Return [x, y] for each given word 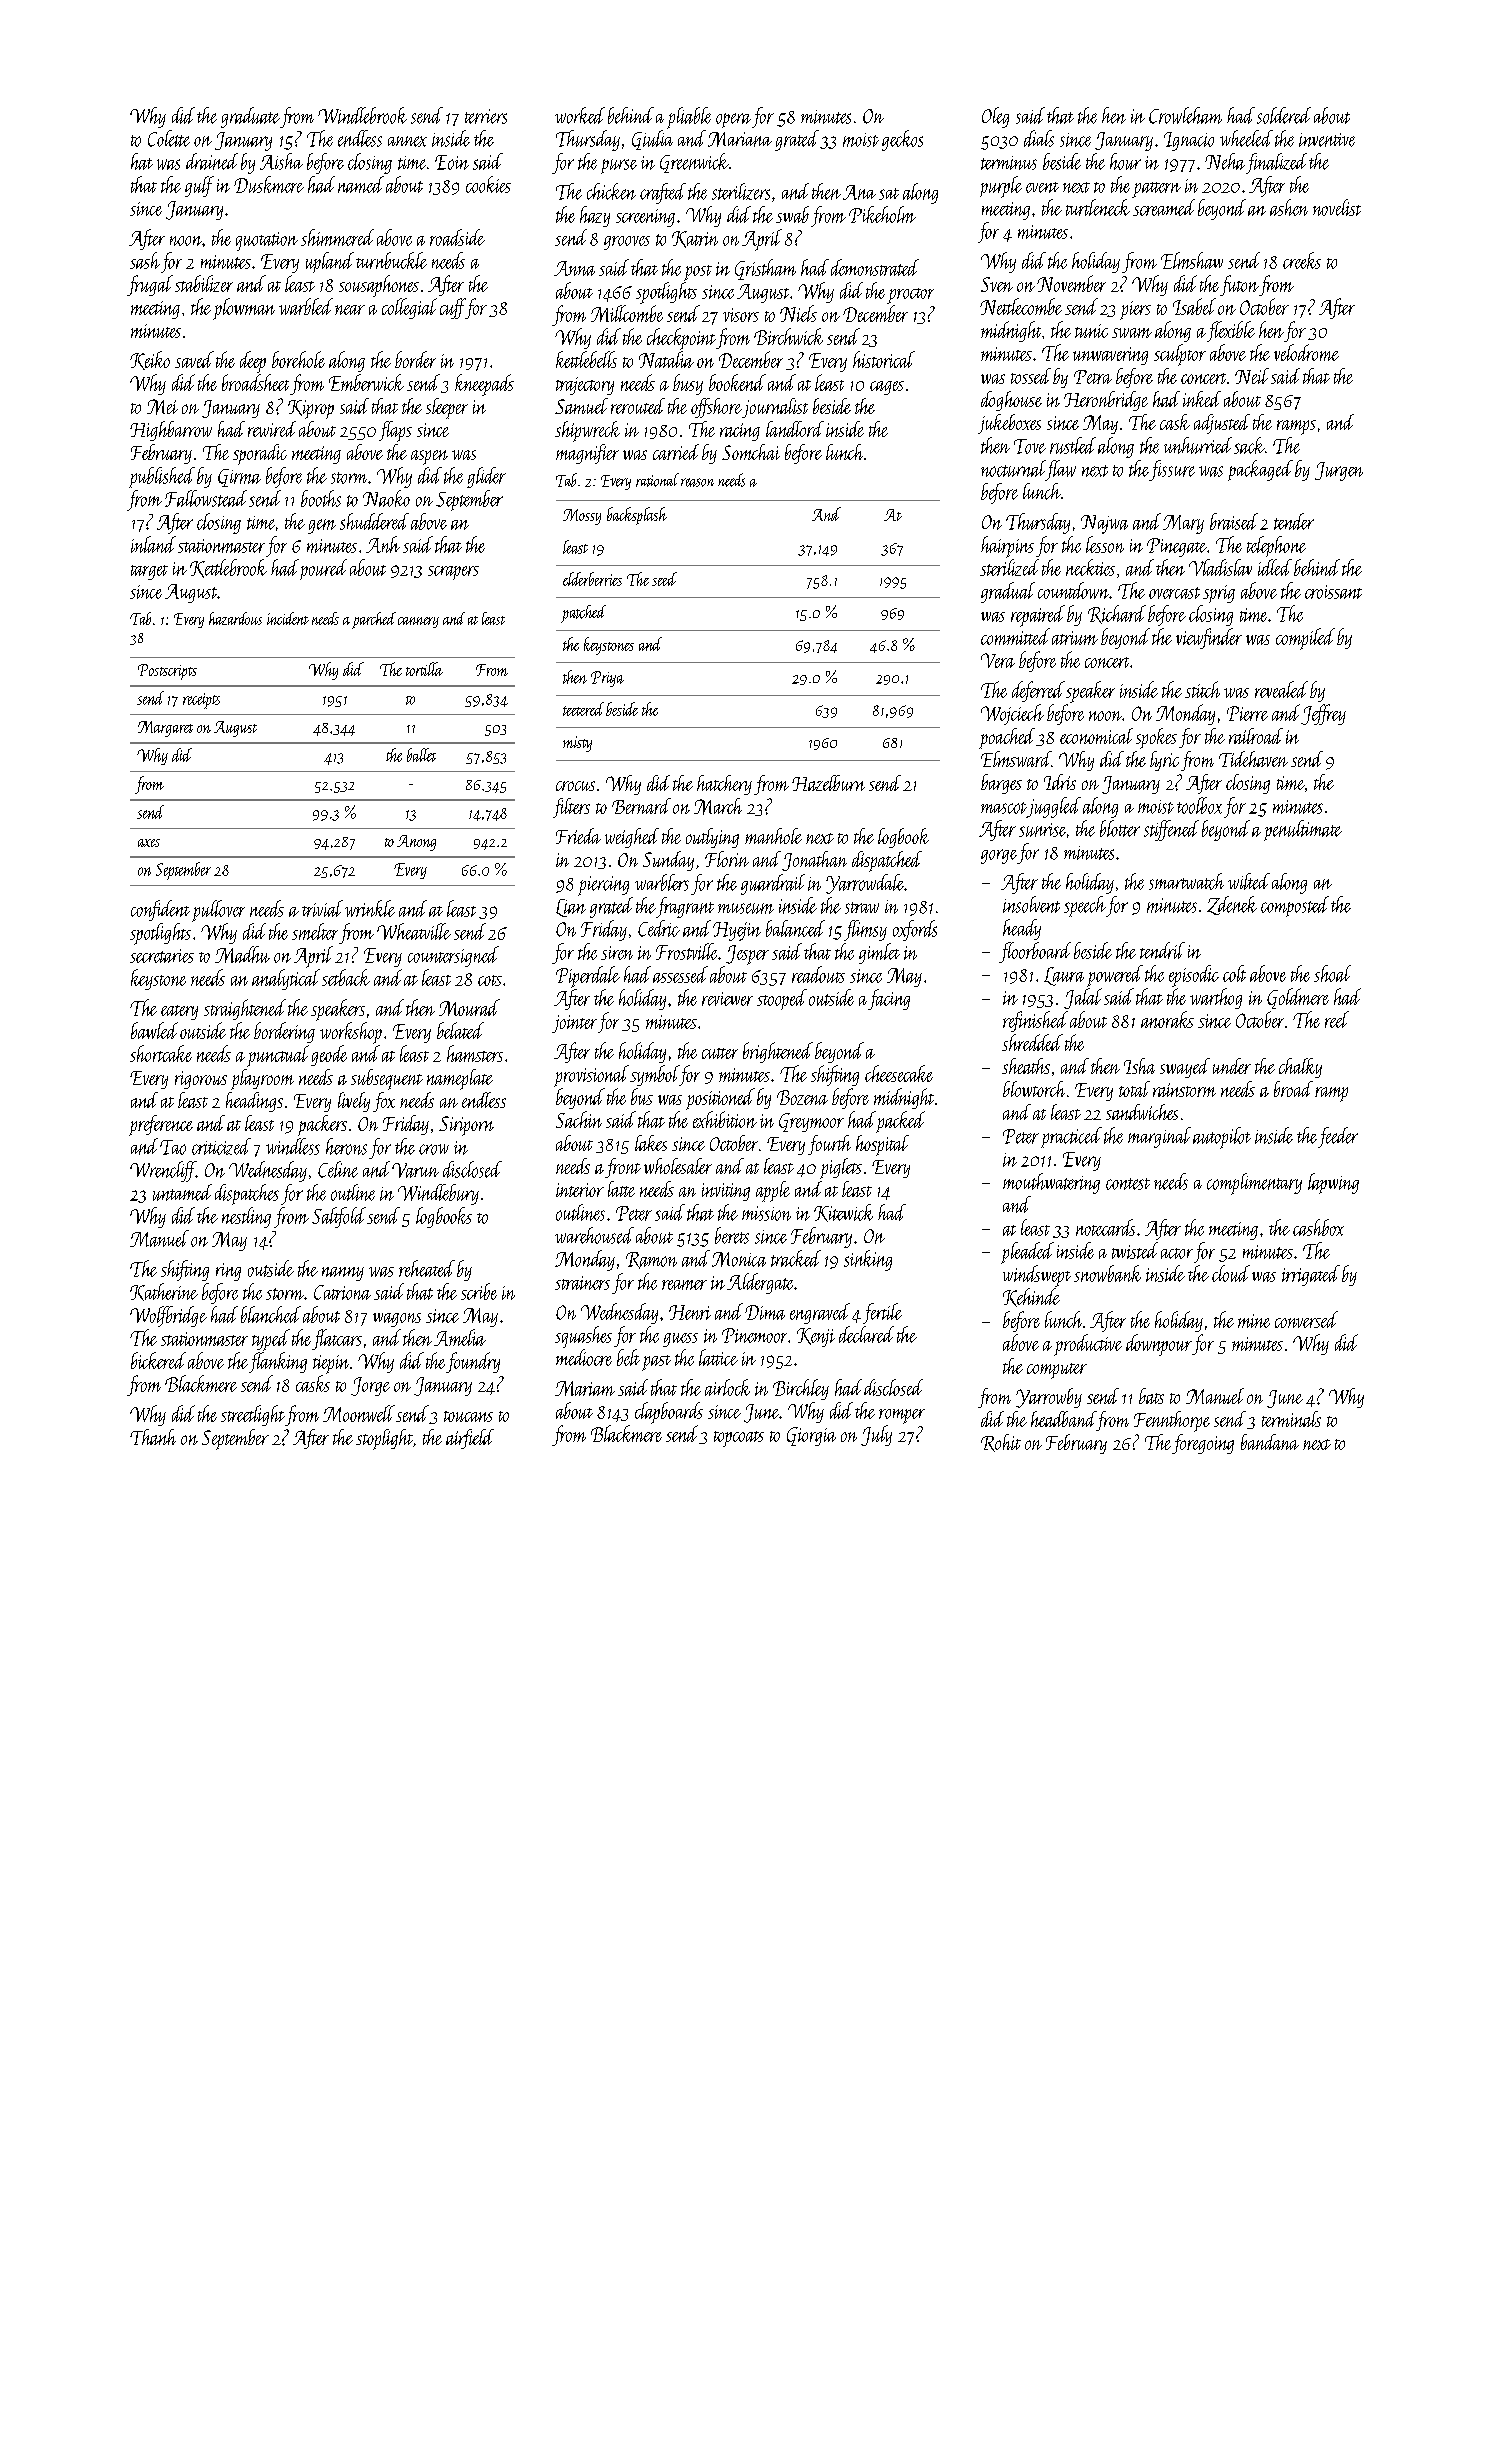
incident [288, 618]
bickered [158, 1360]
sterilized [1009, 567]
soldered [1284, 115]
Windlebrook [362, 115]
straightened [245, 1009]
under [1232, 1066]
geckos [902, 140]
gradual [1008, 592]
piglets [841, 1168]
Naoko [386, 498]
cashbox [1318, 1227]
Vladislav [1220, 567]
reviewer [727, 999]
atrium [1075, 638]
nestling [246, 1217]
